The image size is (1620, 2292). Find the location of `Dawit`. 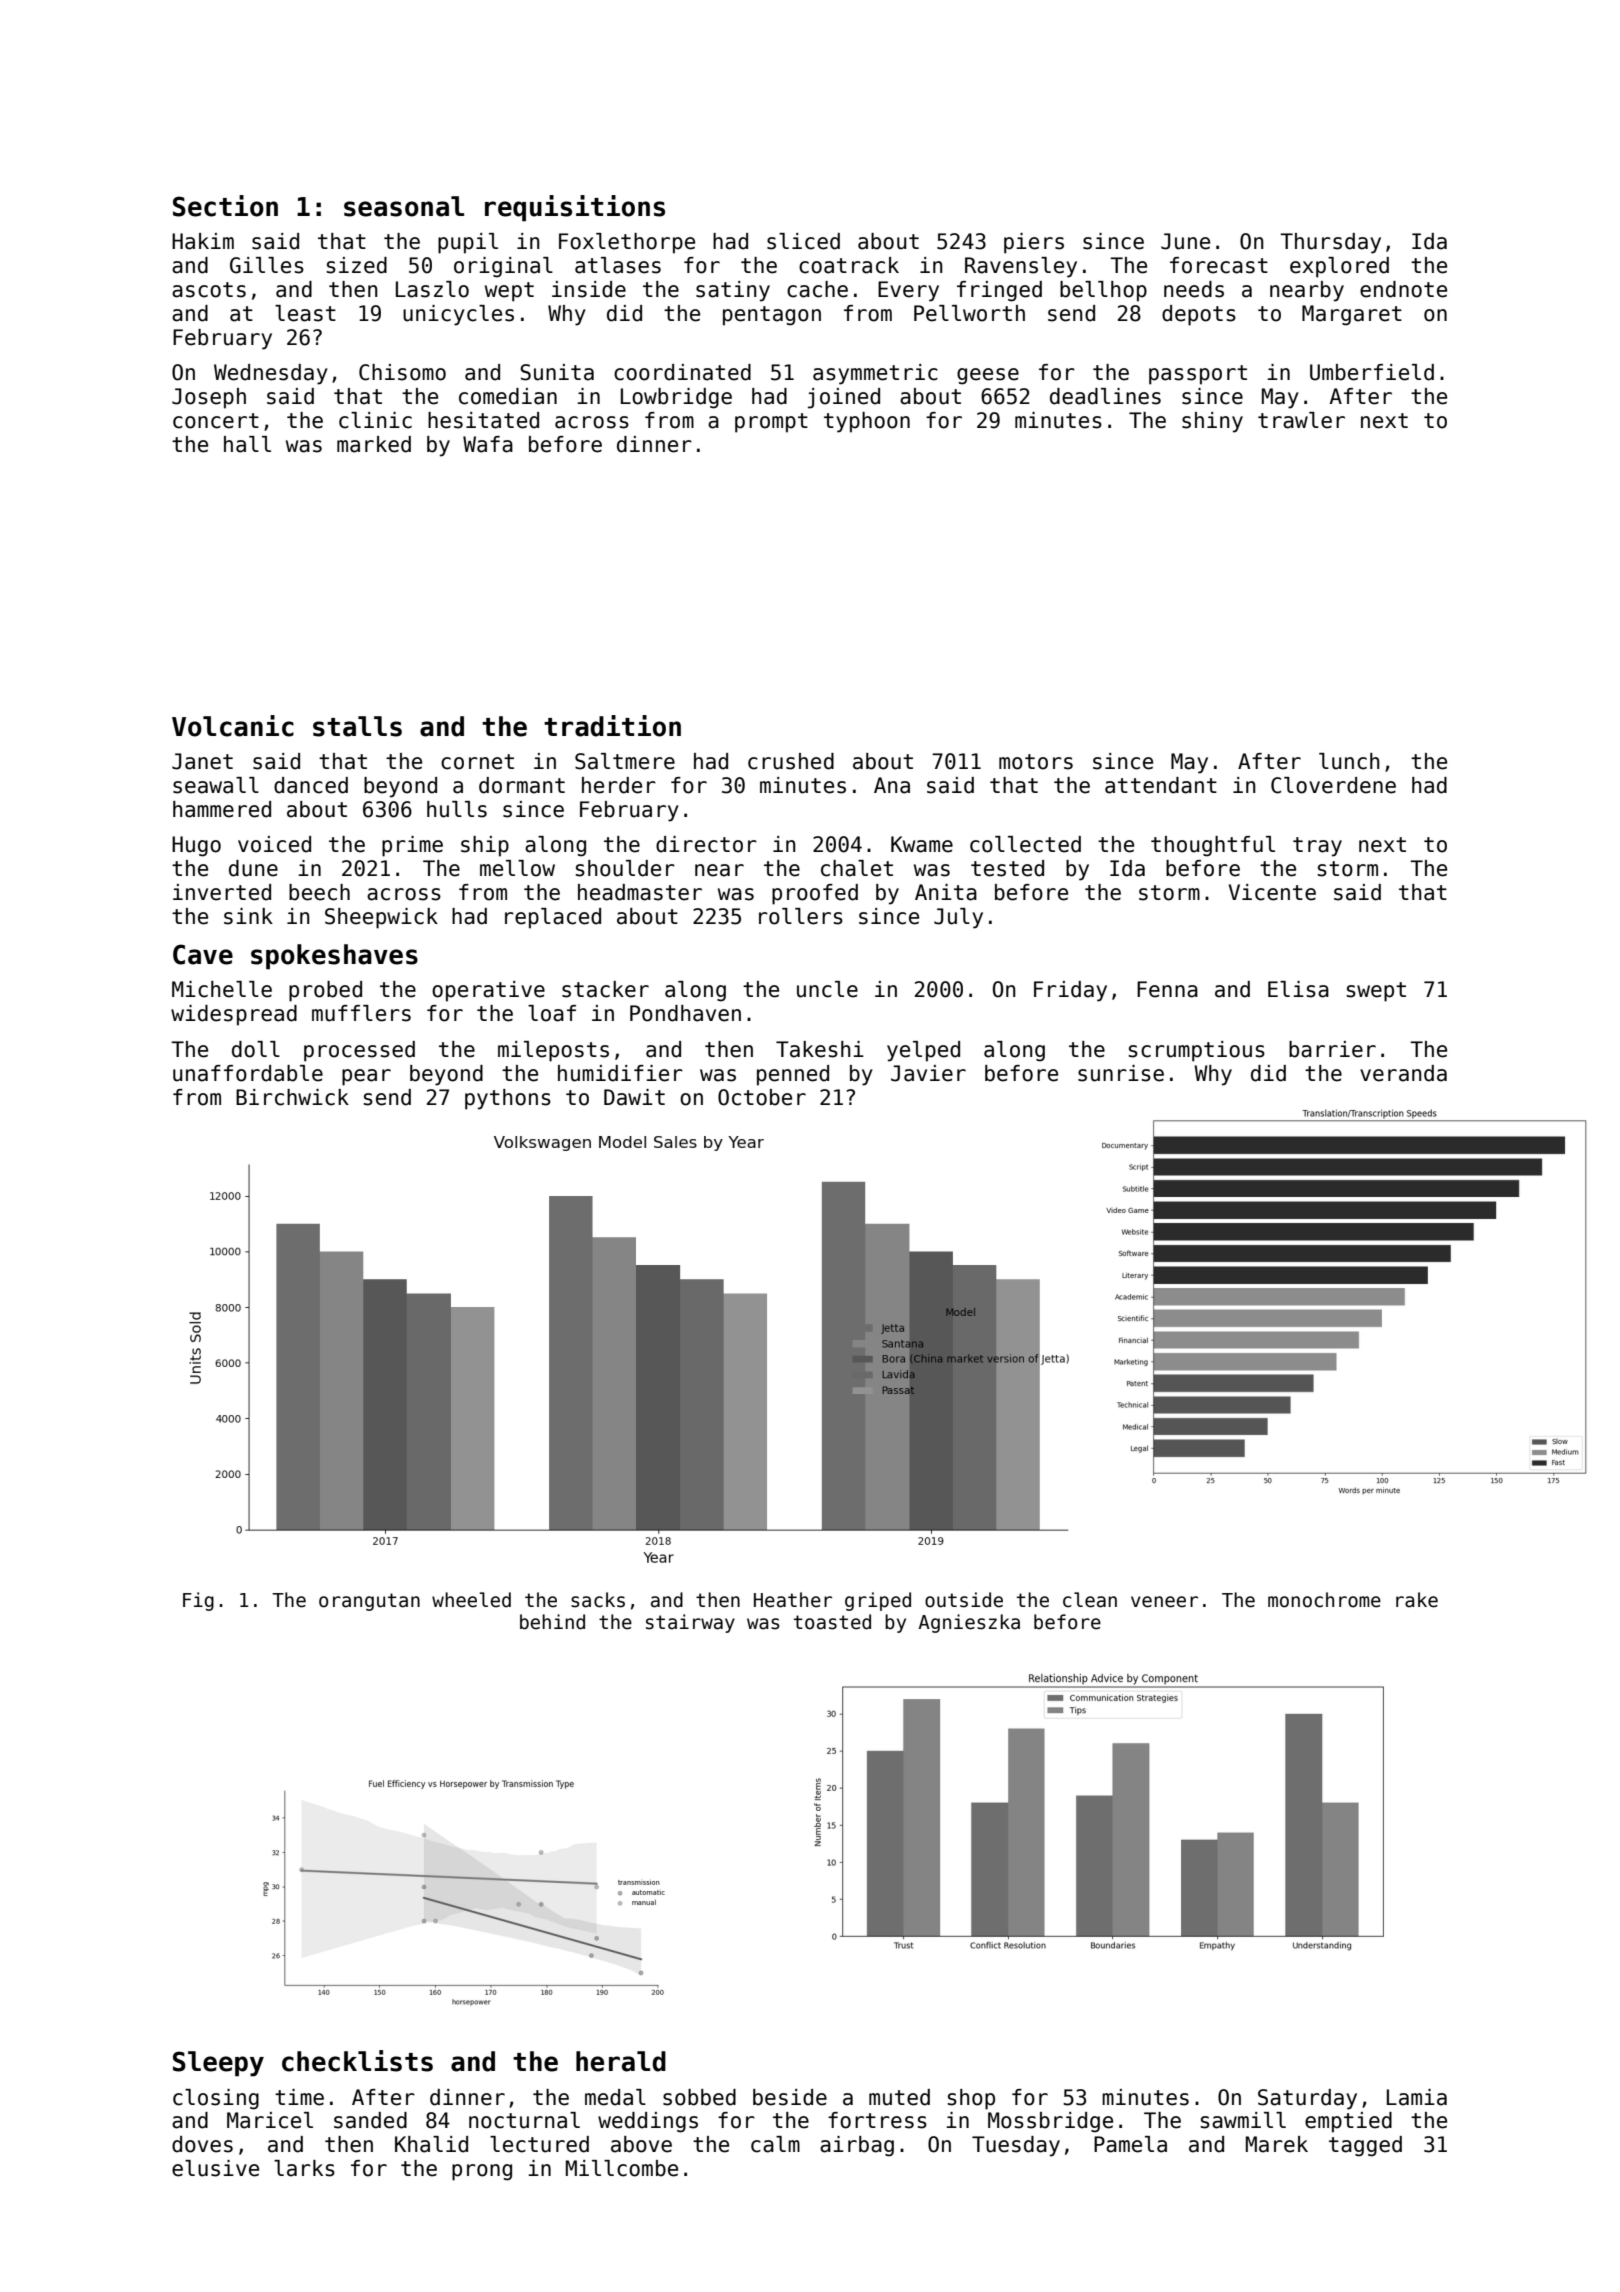

Dawit is located at coordinates (634, 1097).
